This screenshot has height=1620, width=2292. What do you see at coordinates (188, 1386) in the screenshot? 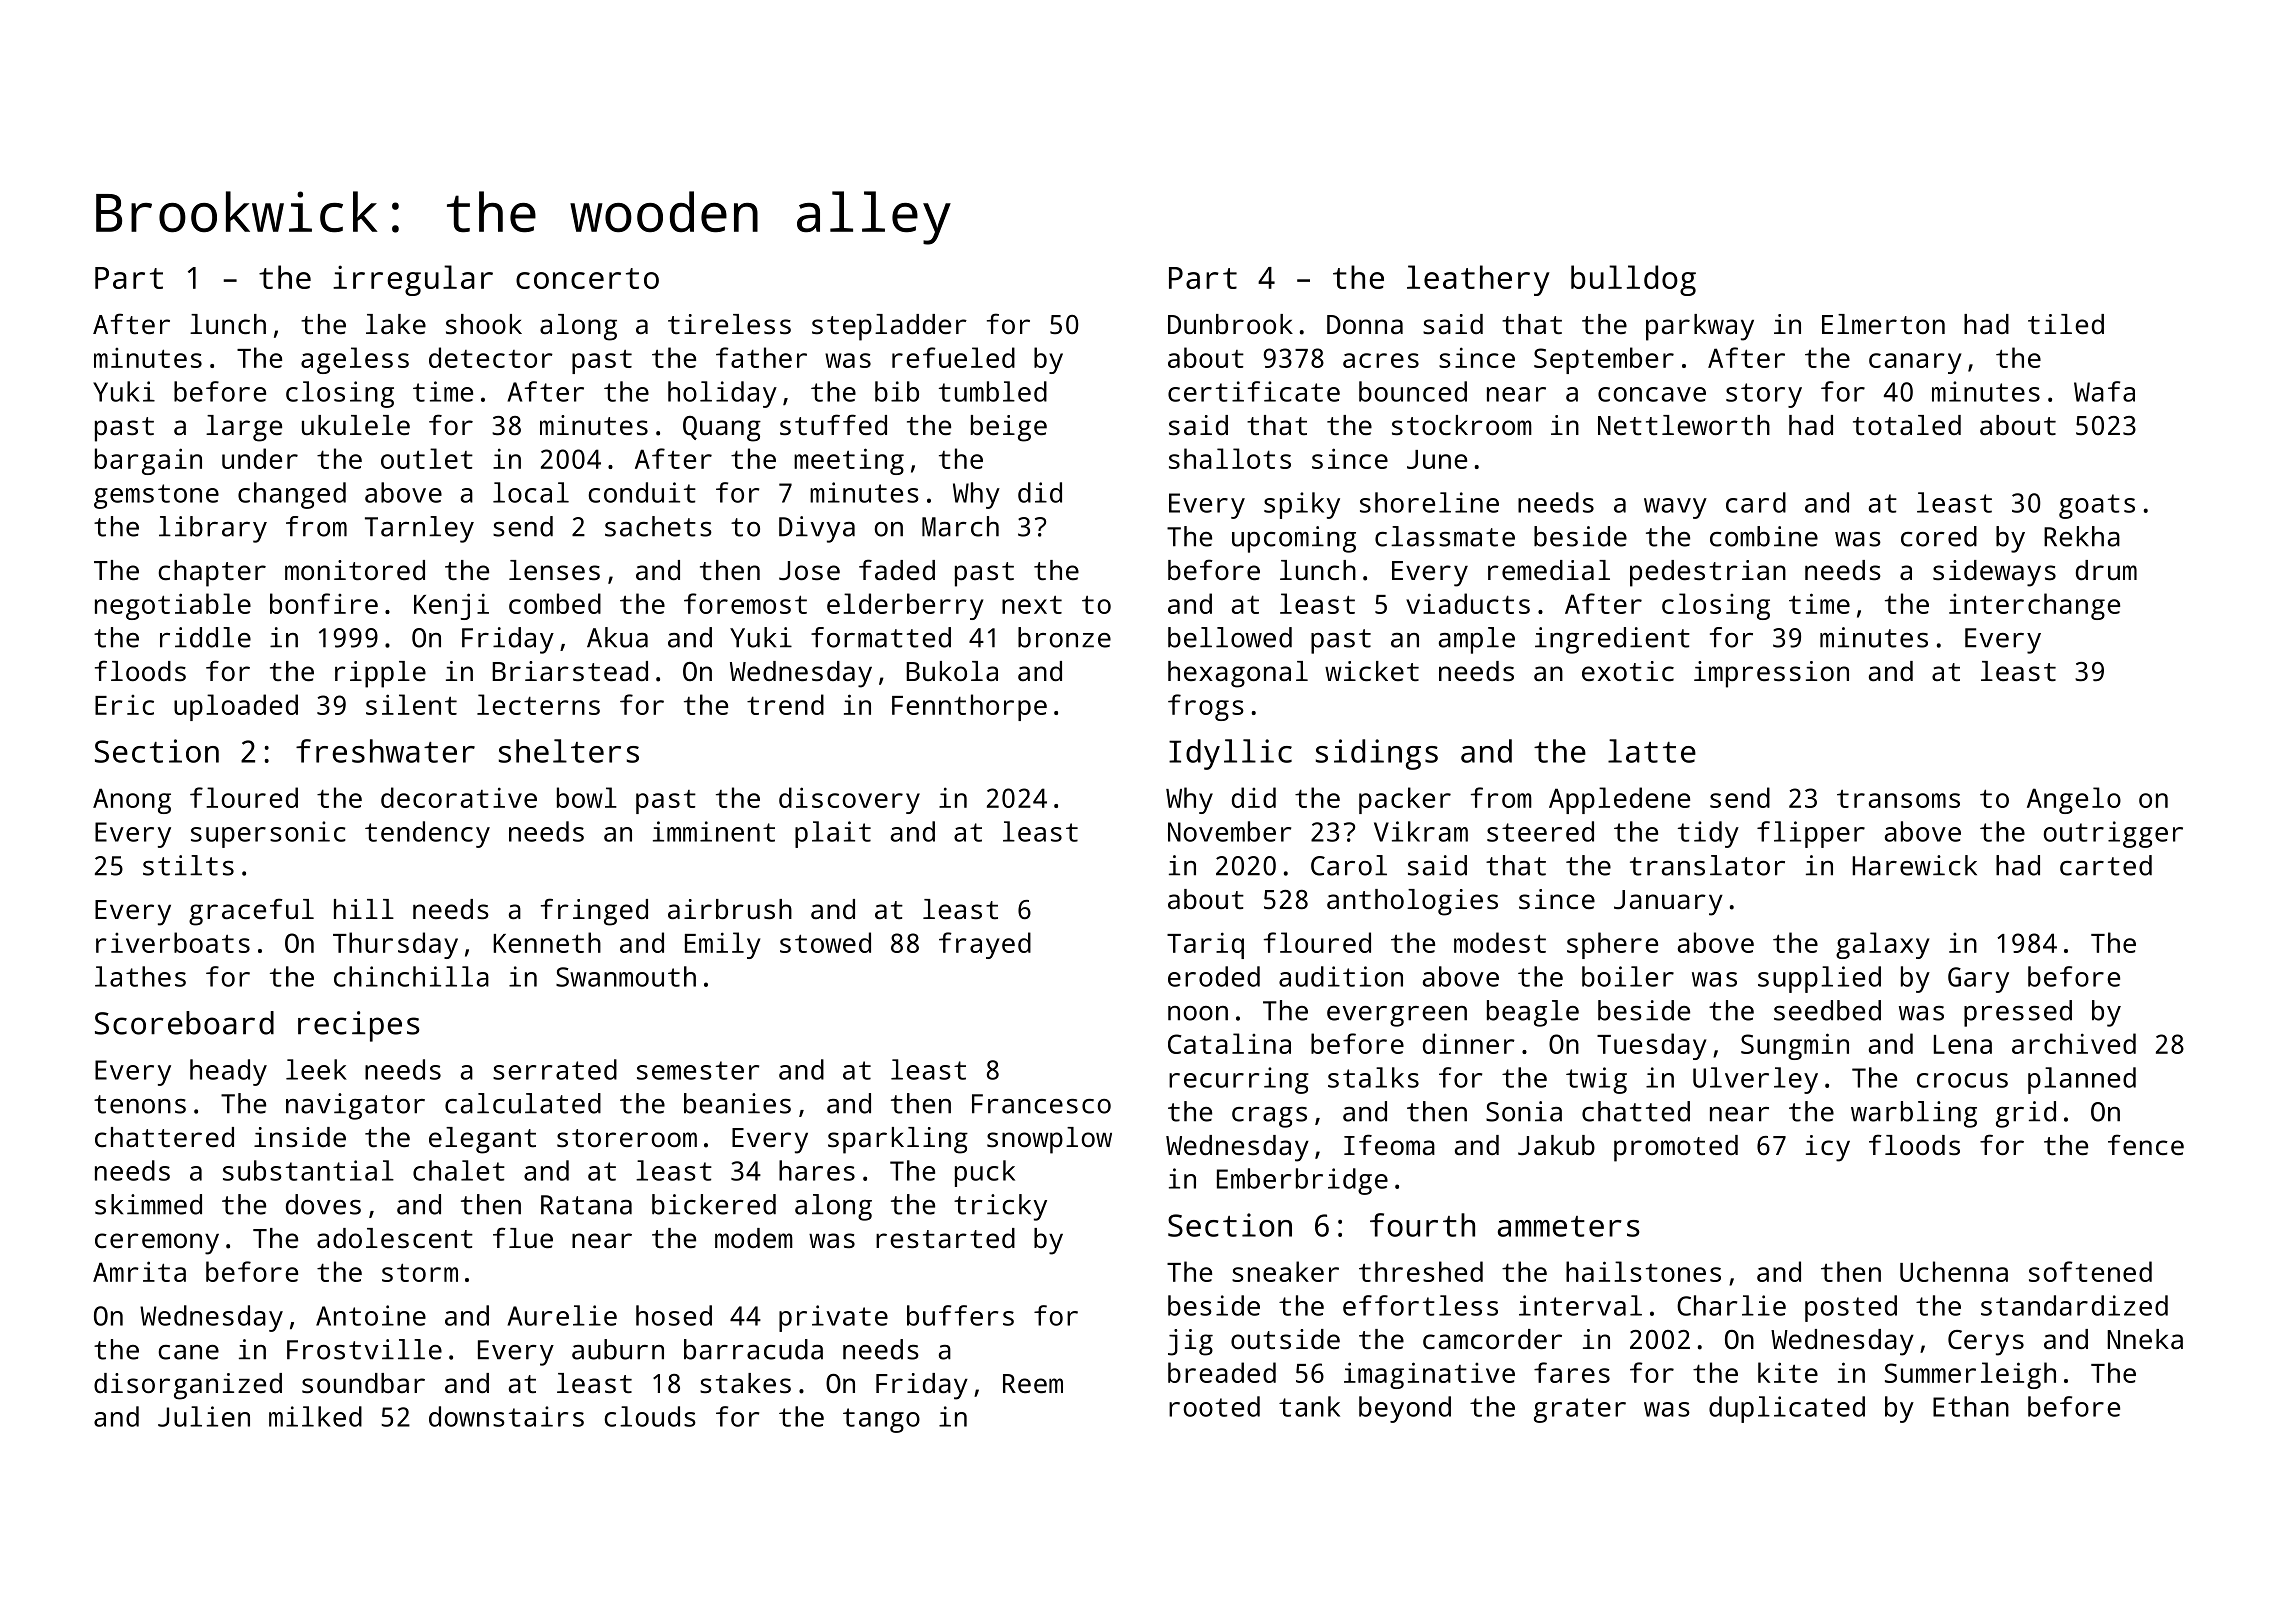
I see `disorganized` at bounding box center [188, 1386].
